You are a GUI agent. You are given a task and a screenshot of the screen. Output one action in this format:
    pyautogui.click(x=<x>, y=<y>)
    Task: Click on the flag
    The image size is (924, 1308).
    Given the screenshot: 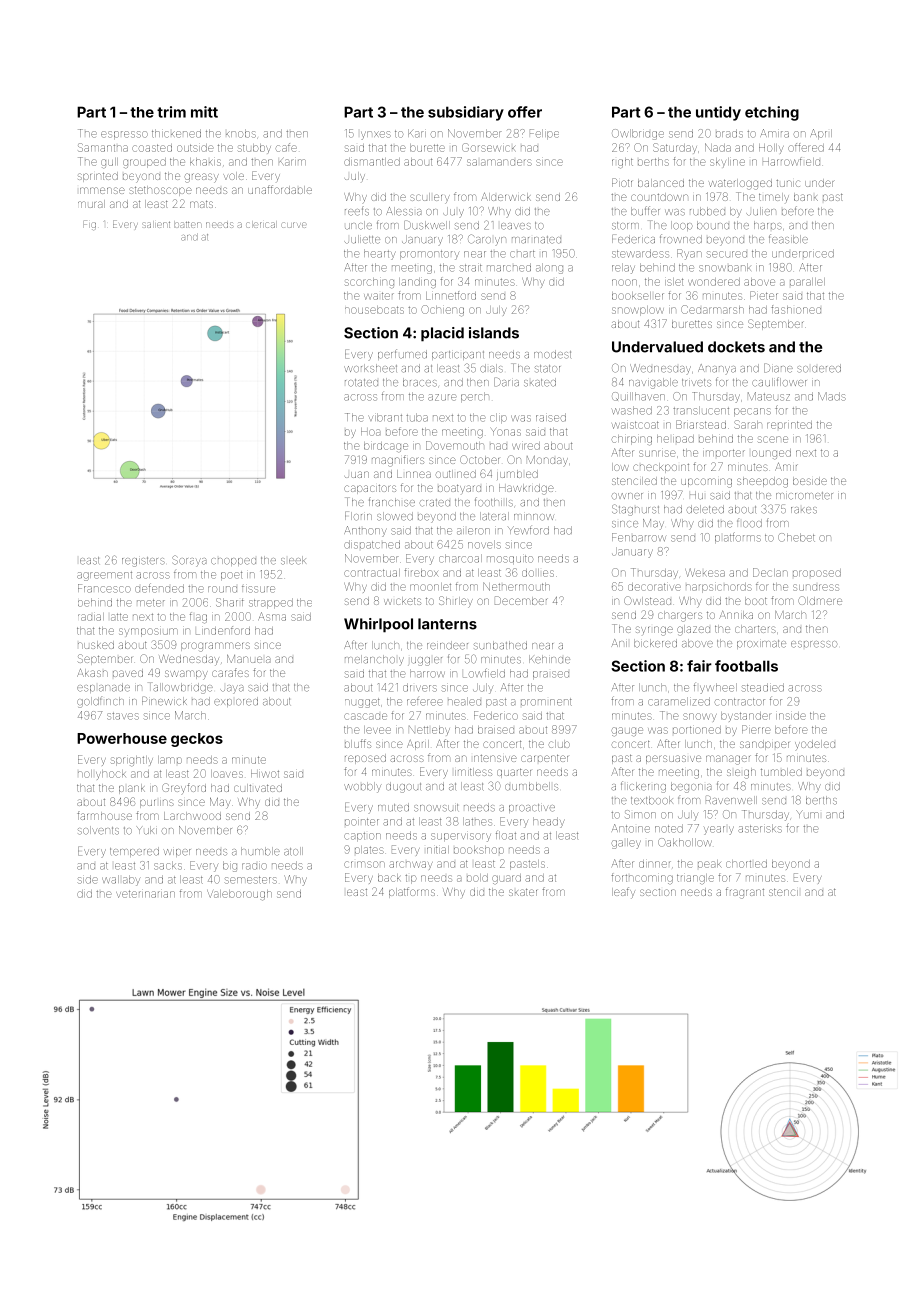 What is the action you would take?
    pyautogui.click(x=198, y=618)
